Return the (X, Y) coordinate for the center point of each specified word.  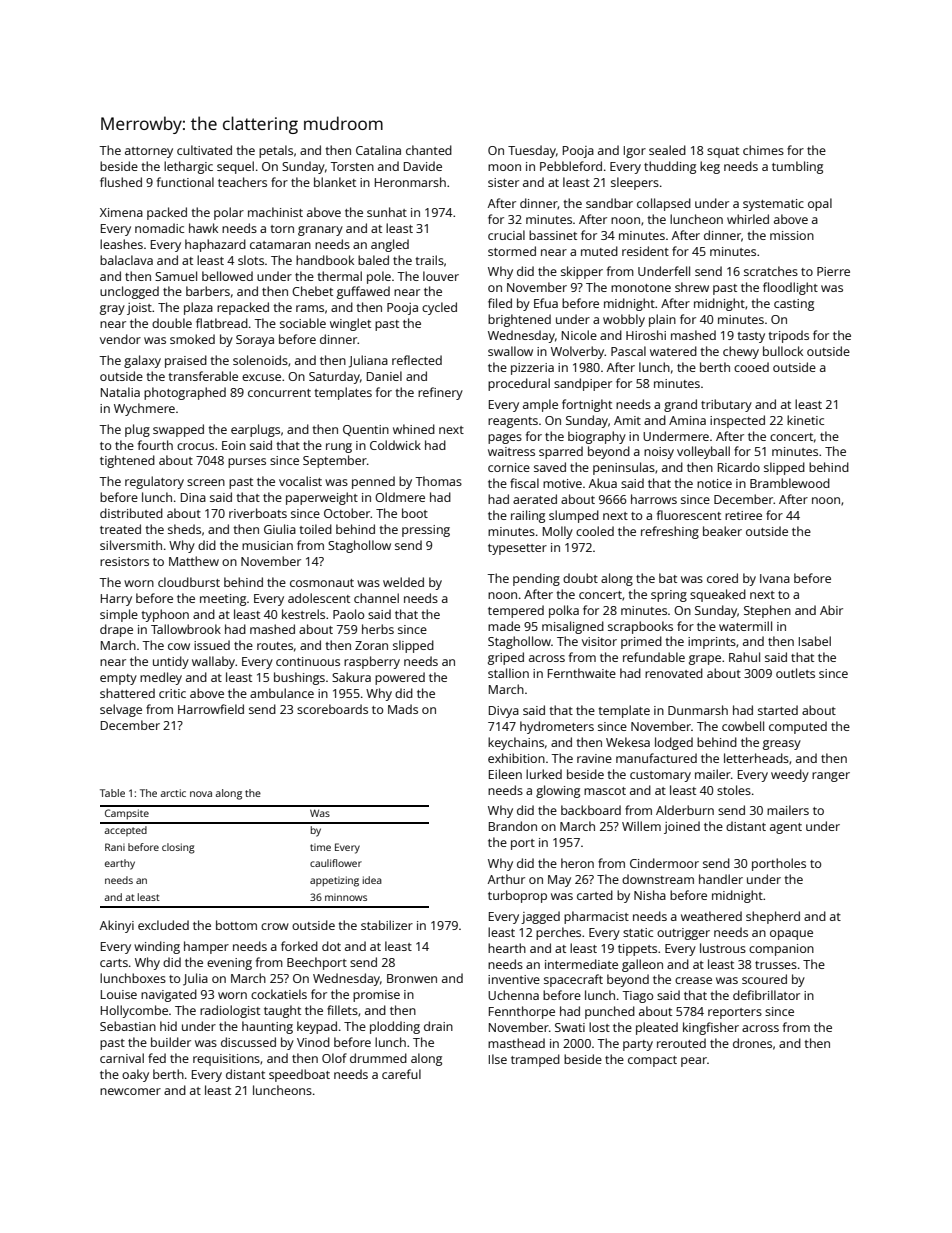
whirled (748, 219)
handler (721, 879)
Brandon (513, 826)
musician (267, 545)
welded (403, 582)
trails (430, 260)
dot (331, 946)
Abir (831, 610)
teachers (242, 182)
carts (114, 963)
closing (178, 848)
